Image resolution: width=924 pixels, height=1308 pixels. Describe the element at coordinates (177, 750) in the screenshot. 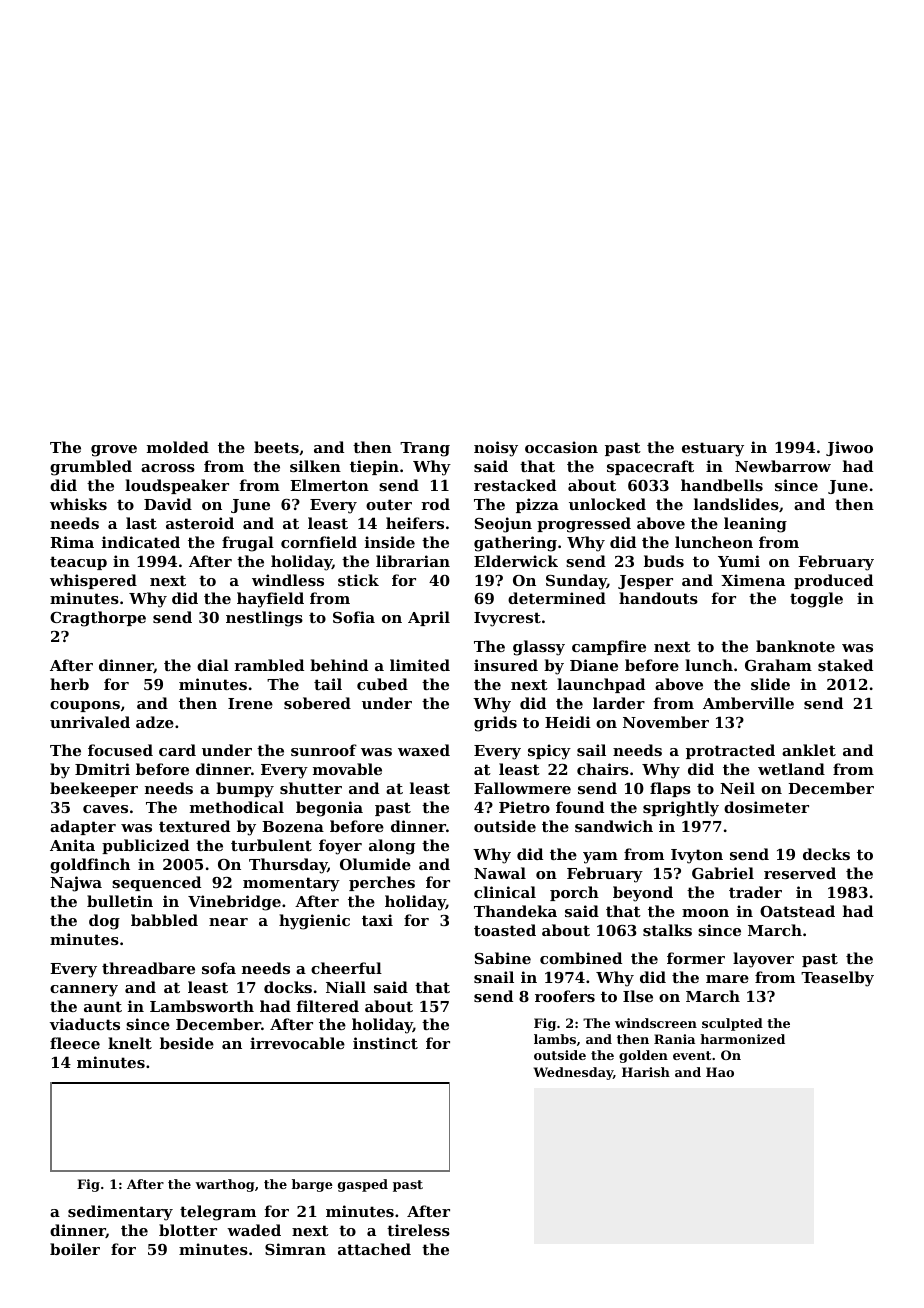

I see `card` at that location.
